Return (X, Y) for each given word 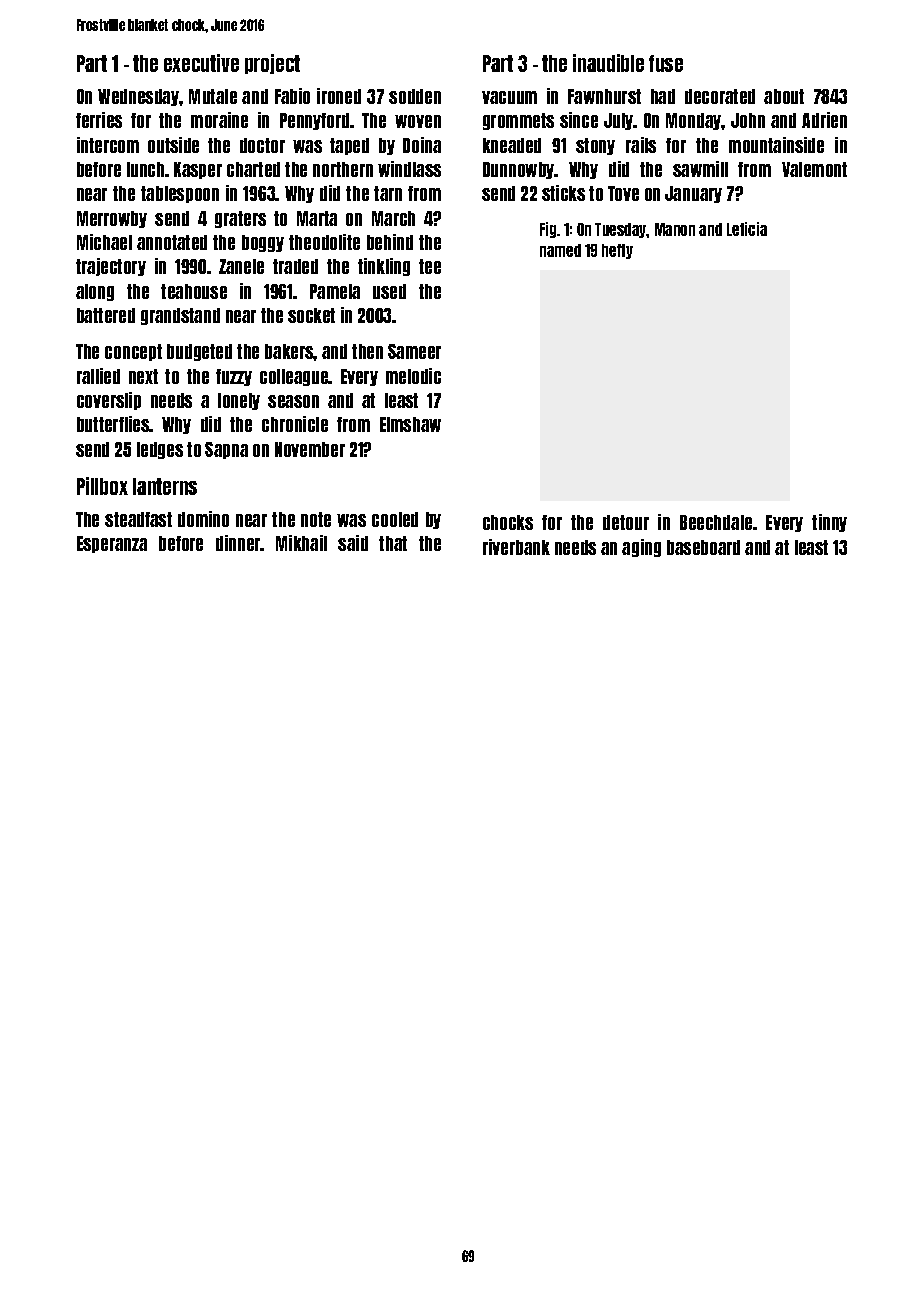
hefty (617, 251)
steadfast (138, 519)
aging (641, 548)
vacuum (509, 97)
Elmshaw (410, 424)
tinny (829, 523)
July (619, 121)
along (95, 292)
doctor (262, 145)
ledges (160, 450)
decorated (720, 96)
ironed (339, 96)
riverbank (516, 547)
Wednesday (139, 97)
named (560, 250)
